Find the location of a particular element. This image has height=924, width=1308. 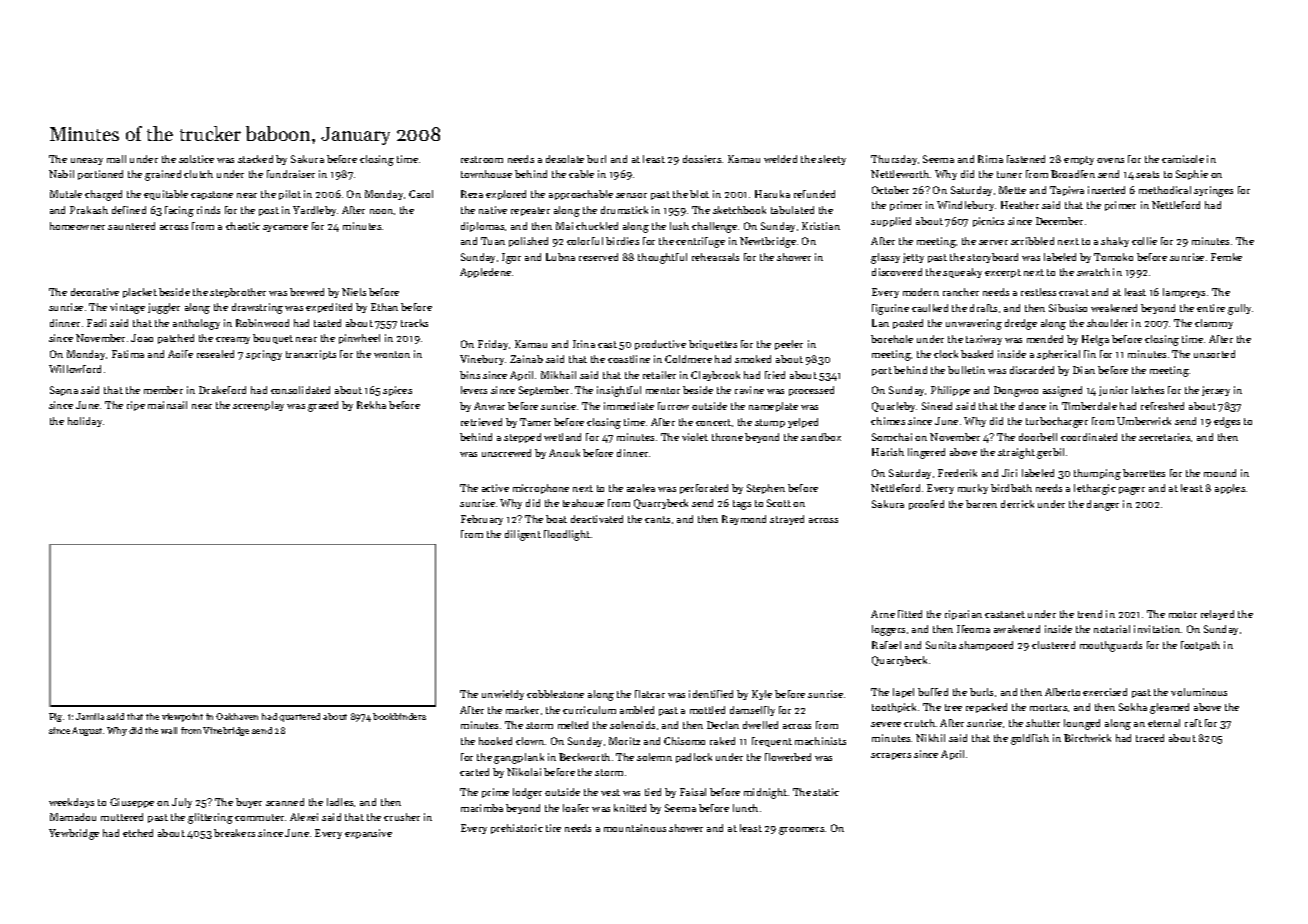

Robinwood is located at coordinates (262, 323).
